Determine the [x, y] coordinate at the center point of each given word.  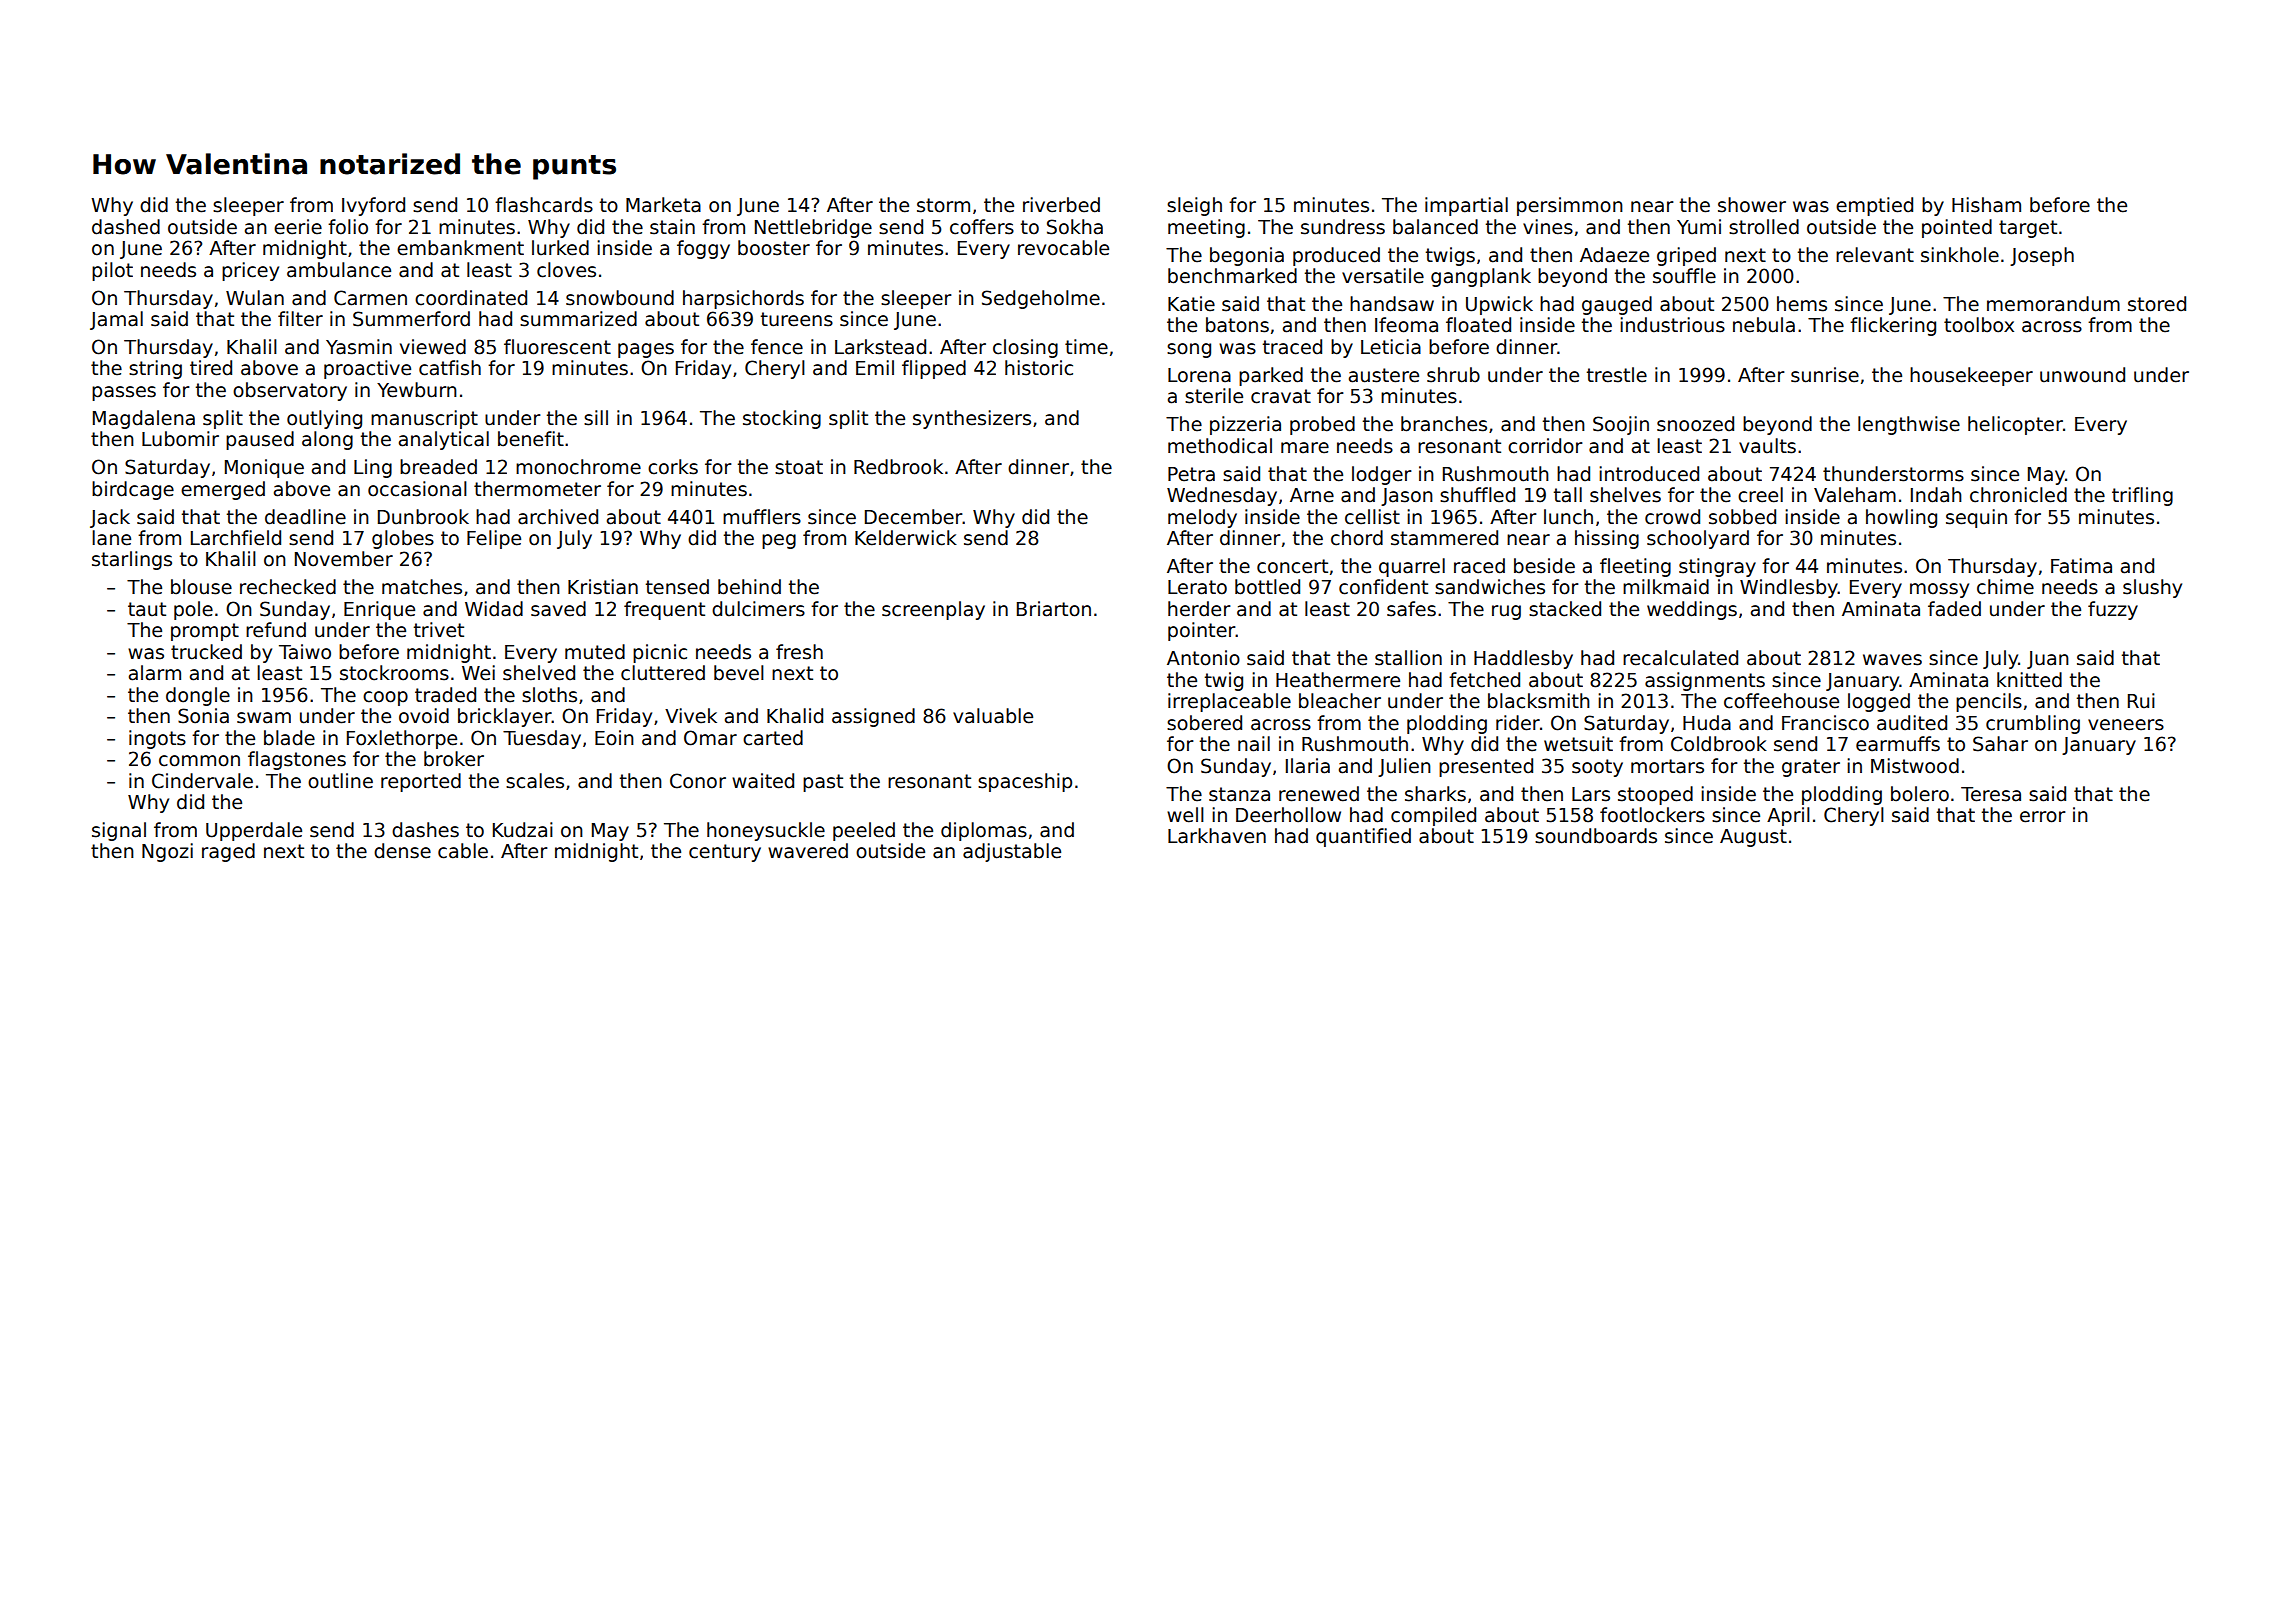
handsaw [1392, 304]
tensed [677, 587]
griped [1686, 256]
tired [211, 368]
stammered [1444, 538]
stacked [1565, 609]
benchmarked [1232, 276]
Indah [1936, 495]
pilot [112, 271]
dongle [198, 696]
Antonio [1203, 658]
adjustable [1012, 852]
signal [119, 831]
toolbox [1979, 325]
